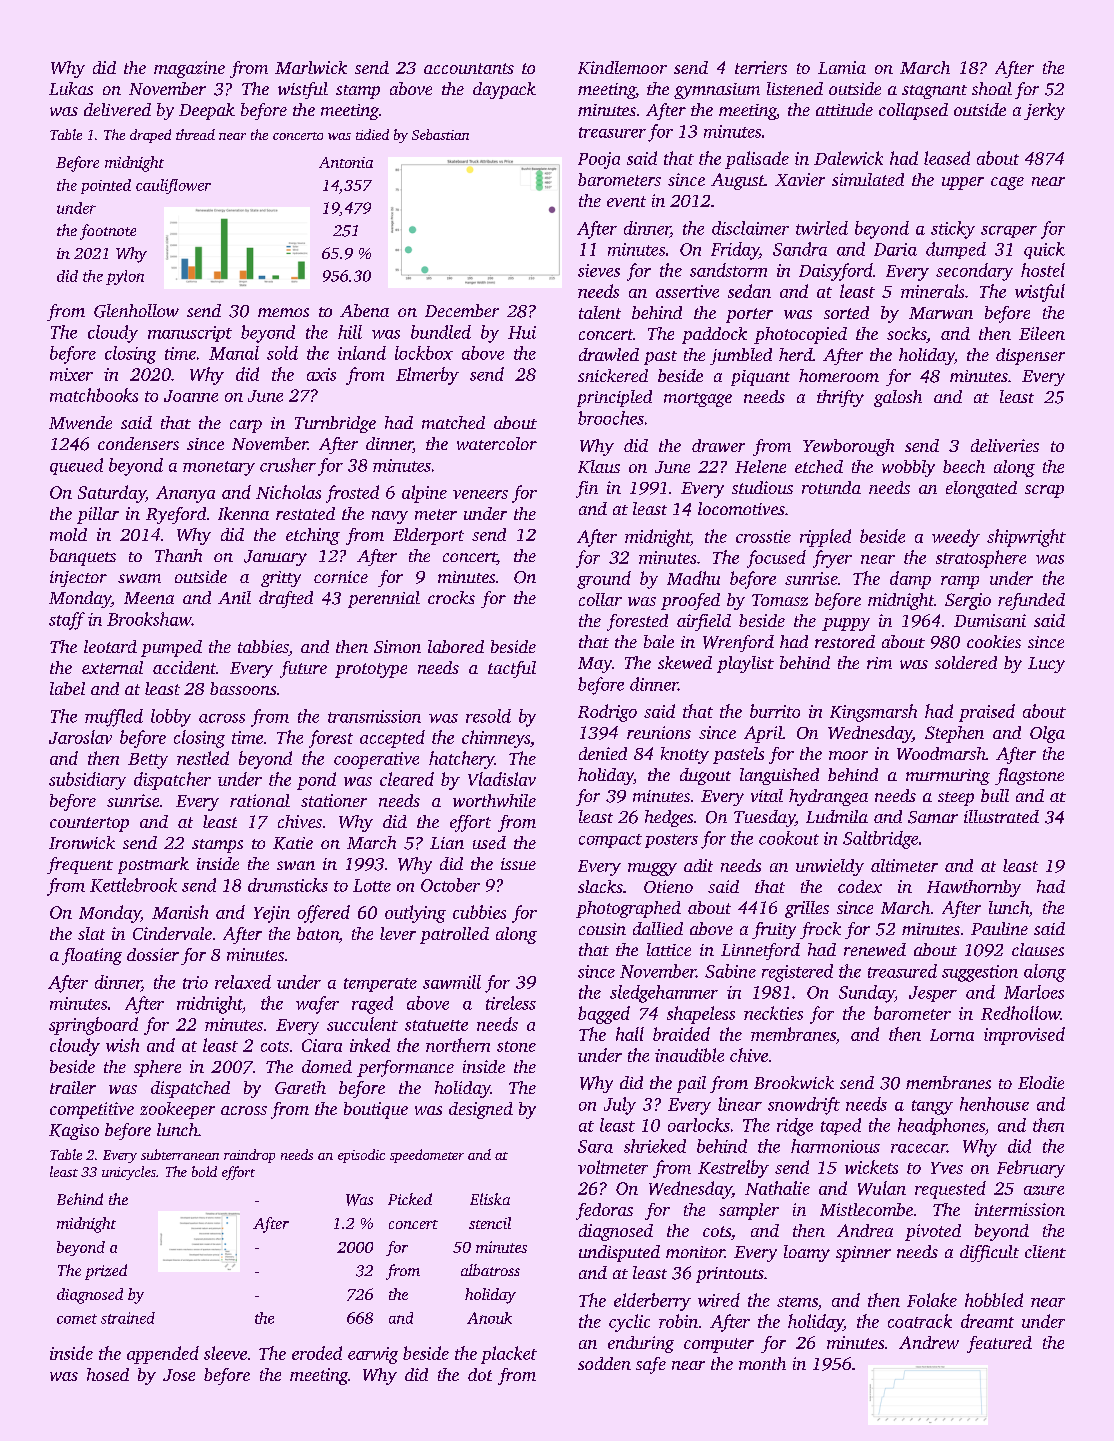  Describe the element at coordinates (504, 90) in the document. I see `daypack` at that location.
